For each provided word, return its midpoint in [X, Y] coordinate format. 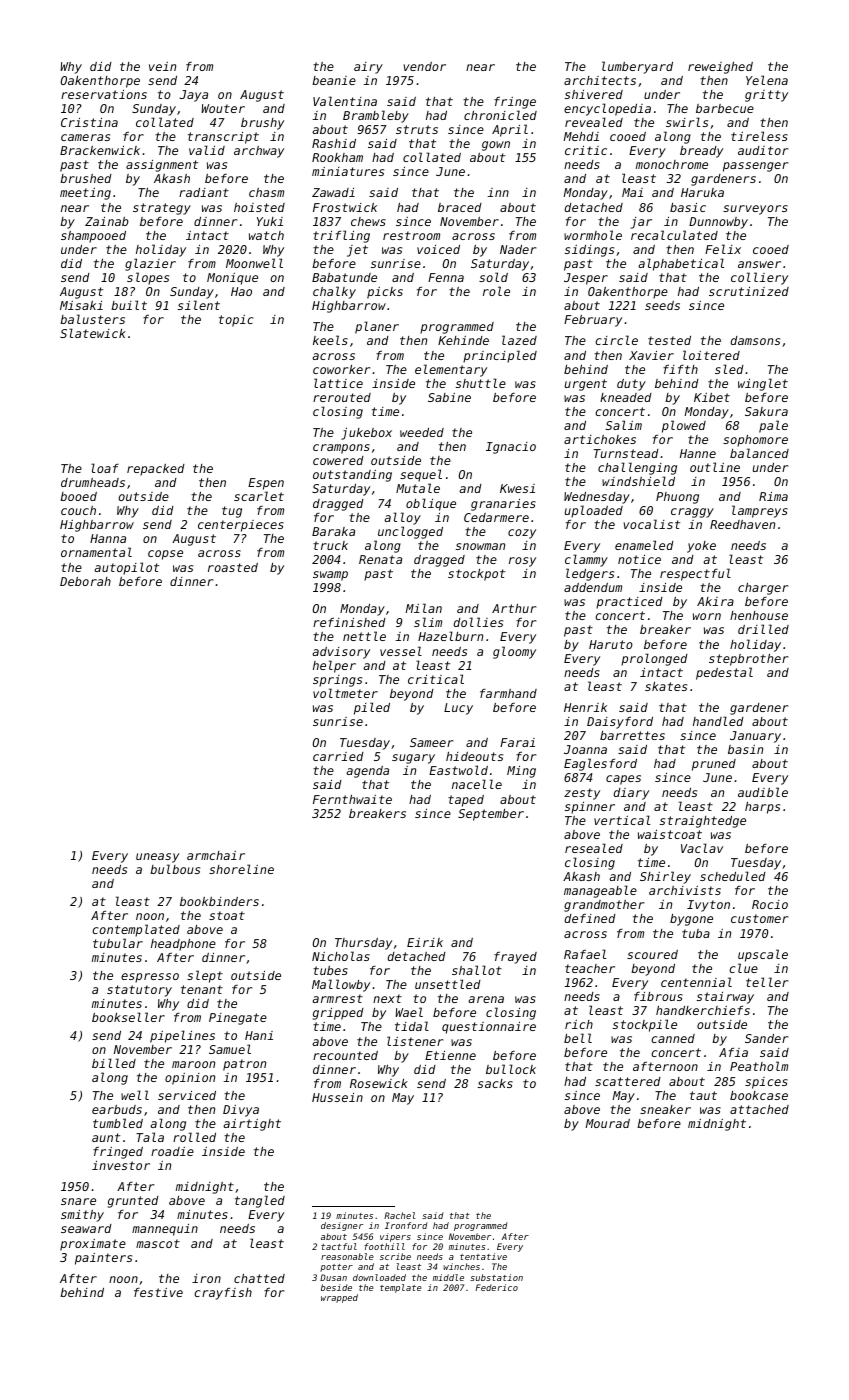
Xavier [651, 355]
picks [385, 293]
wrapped [339, 1298]
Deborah [85, 581]
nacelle [477, 784]
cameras [85, 137]
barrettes [632, 735]
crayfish [223, 1294]
